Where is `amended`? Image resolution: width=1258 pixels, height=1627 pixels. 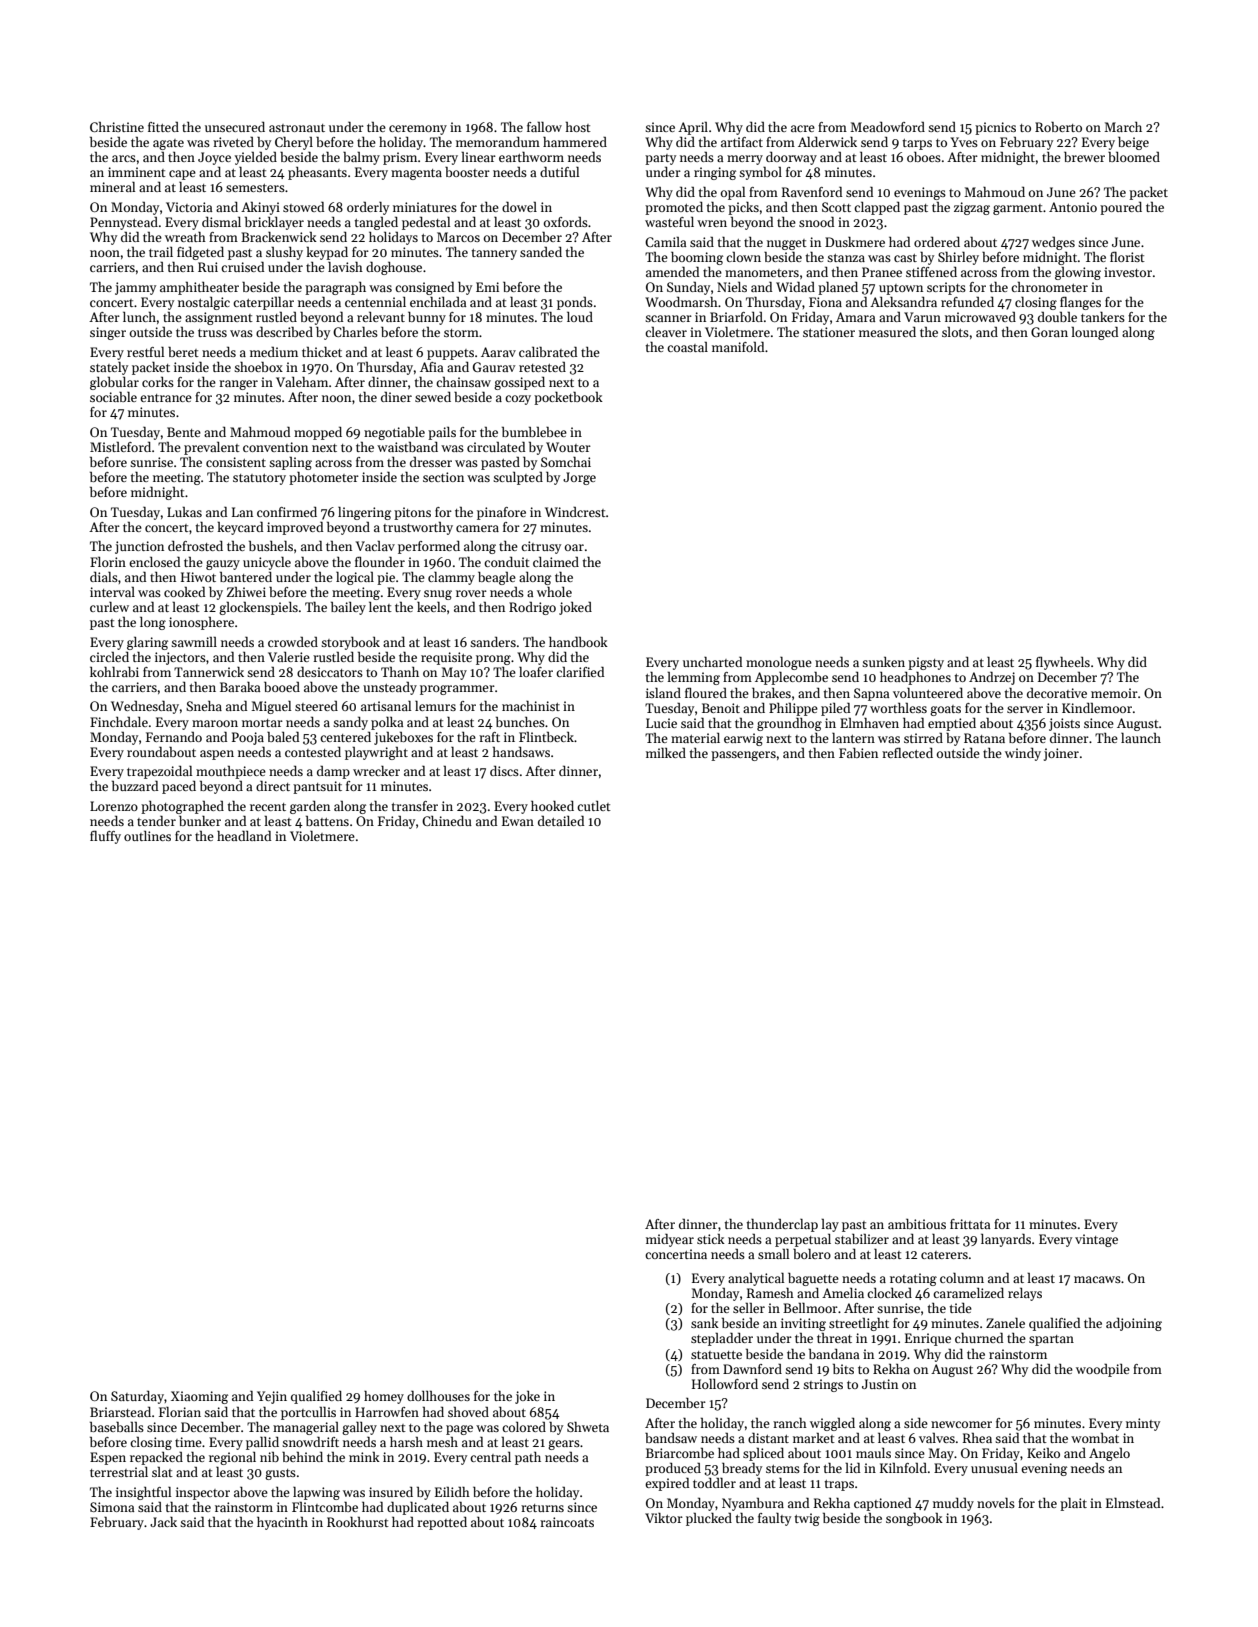
amended is located at coordinates (672, 272).
